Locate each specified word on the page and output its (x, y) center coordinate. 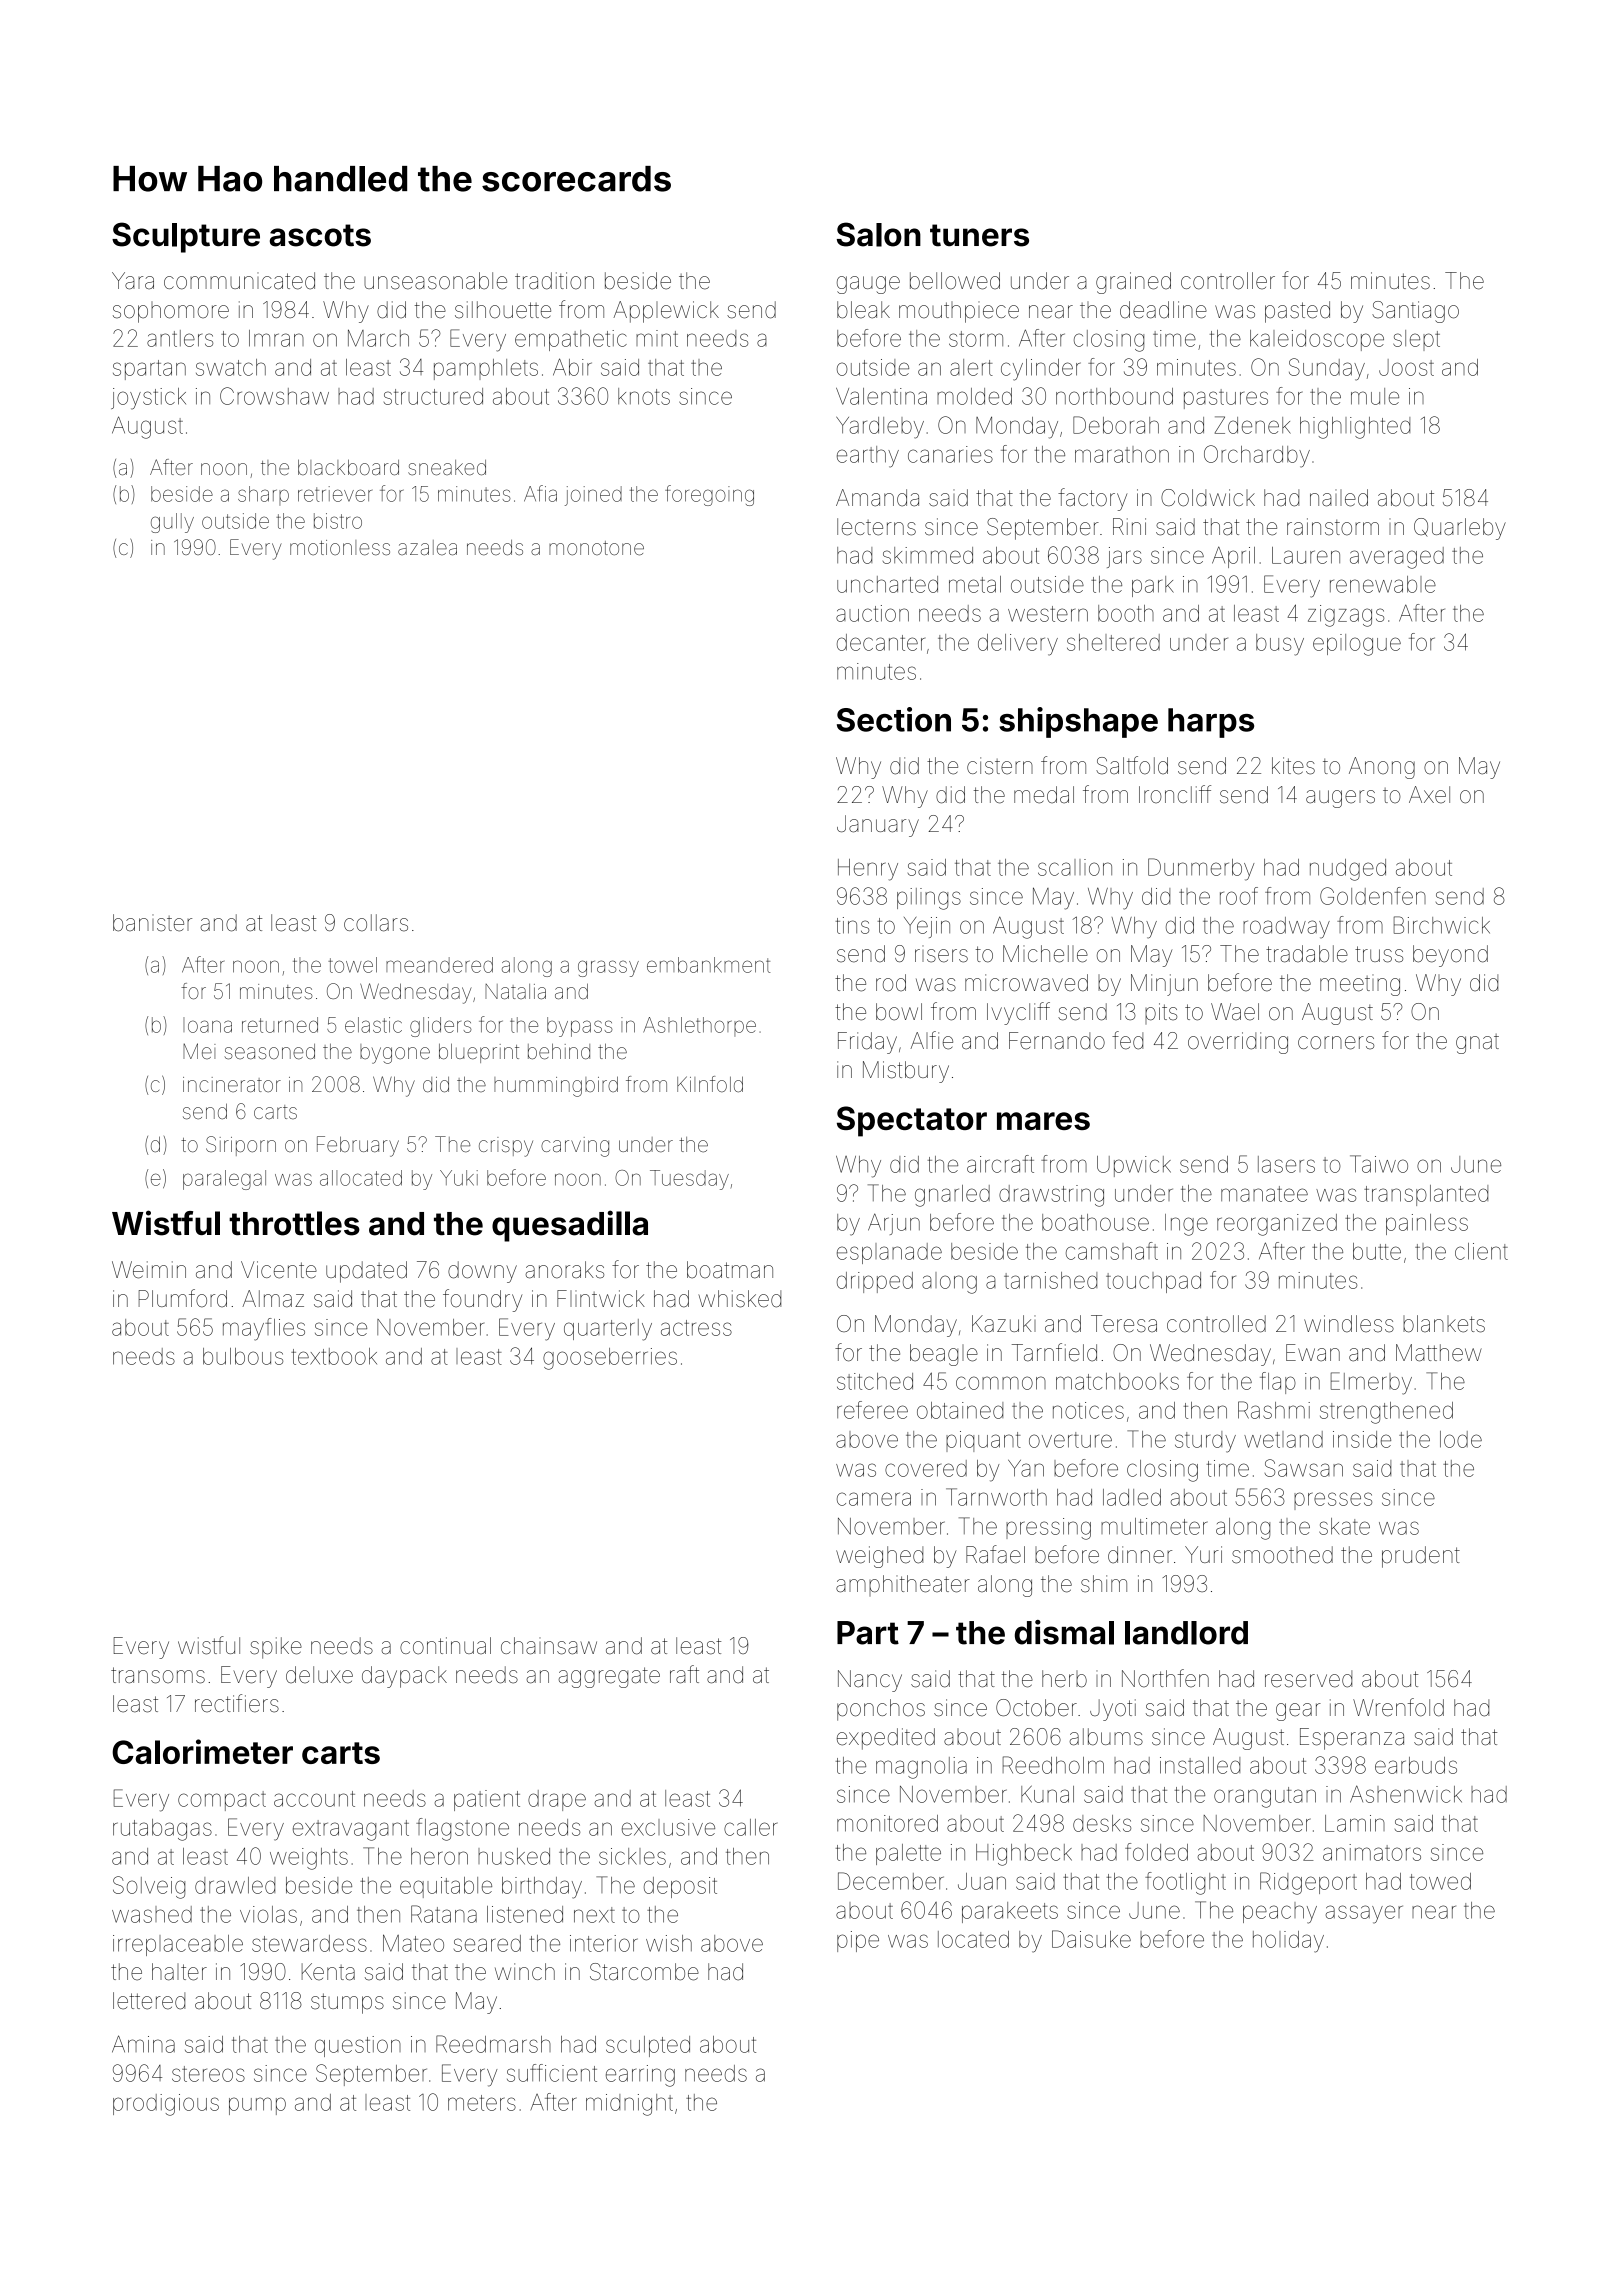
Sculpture (186, 237)
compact (222, 1801)
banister (152, 923)
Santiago (1415, 312)
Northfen (1165, 1678)
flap (1278, 1383)
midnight (629, 2105)
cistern (1000, 766)
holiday (1288, 1942)
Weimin (149, 1270)
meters (482, 2103)
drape (557, 1800)
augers (1340, 799)
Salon (879, 234)
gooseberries (610, 1359)
